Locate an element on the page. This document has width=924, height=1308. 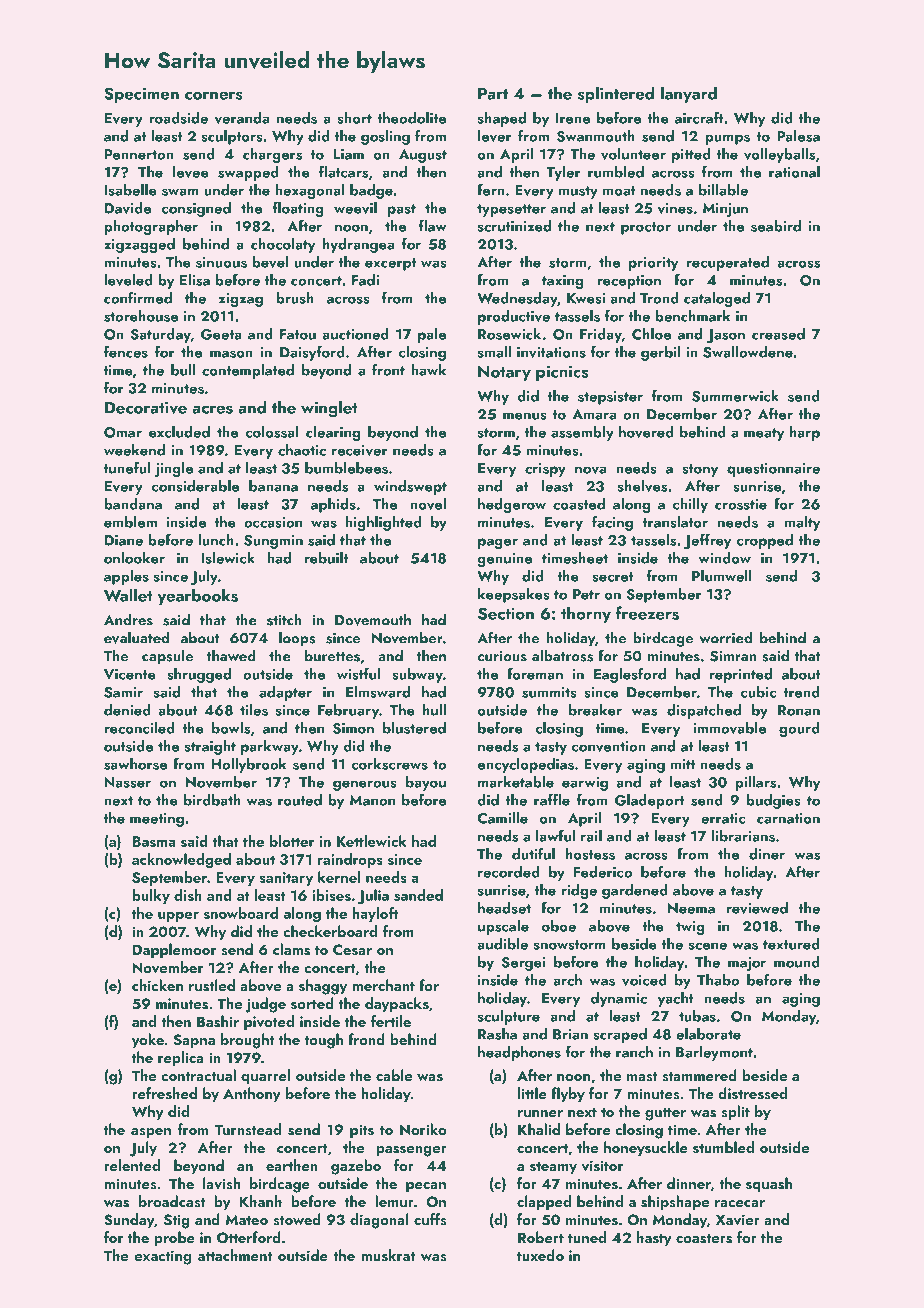
lanyard is located at coordinates (689, 94).
